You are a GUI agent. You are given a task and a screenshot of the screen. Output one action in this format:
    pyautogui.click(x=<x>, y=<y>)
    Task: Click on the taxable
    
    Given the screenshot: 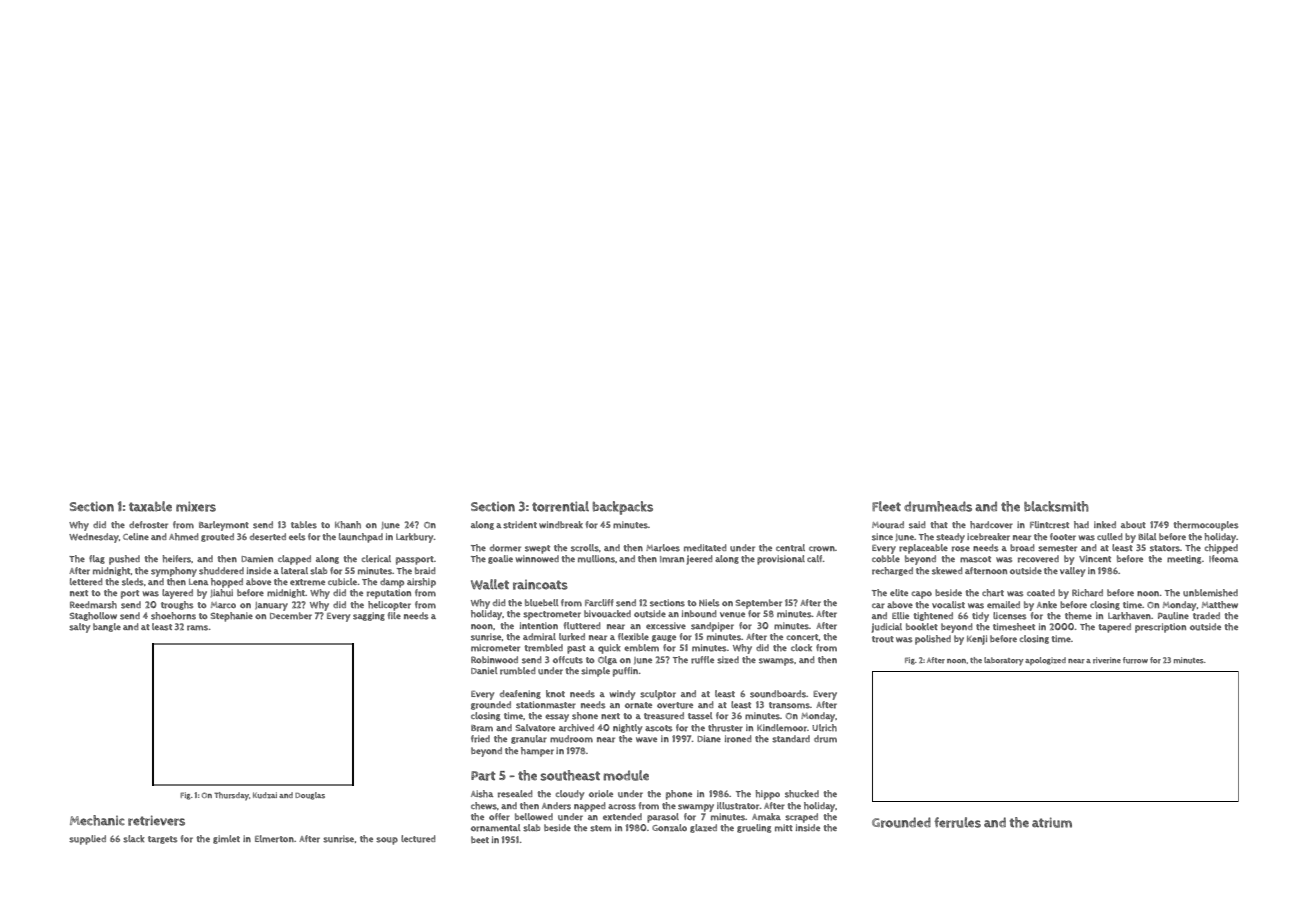 What is the action you would take?
    pyautogui.click(x=150, y=506)
